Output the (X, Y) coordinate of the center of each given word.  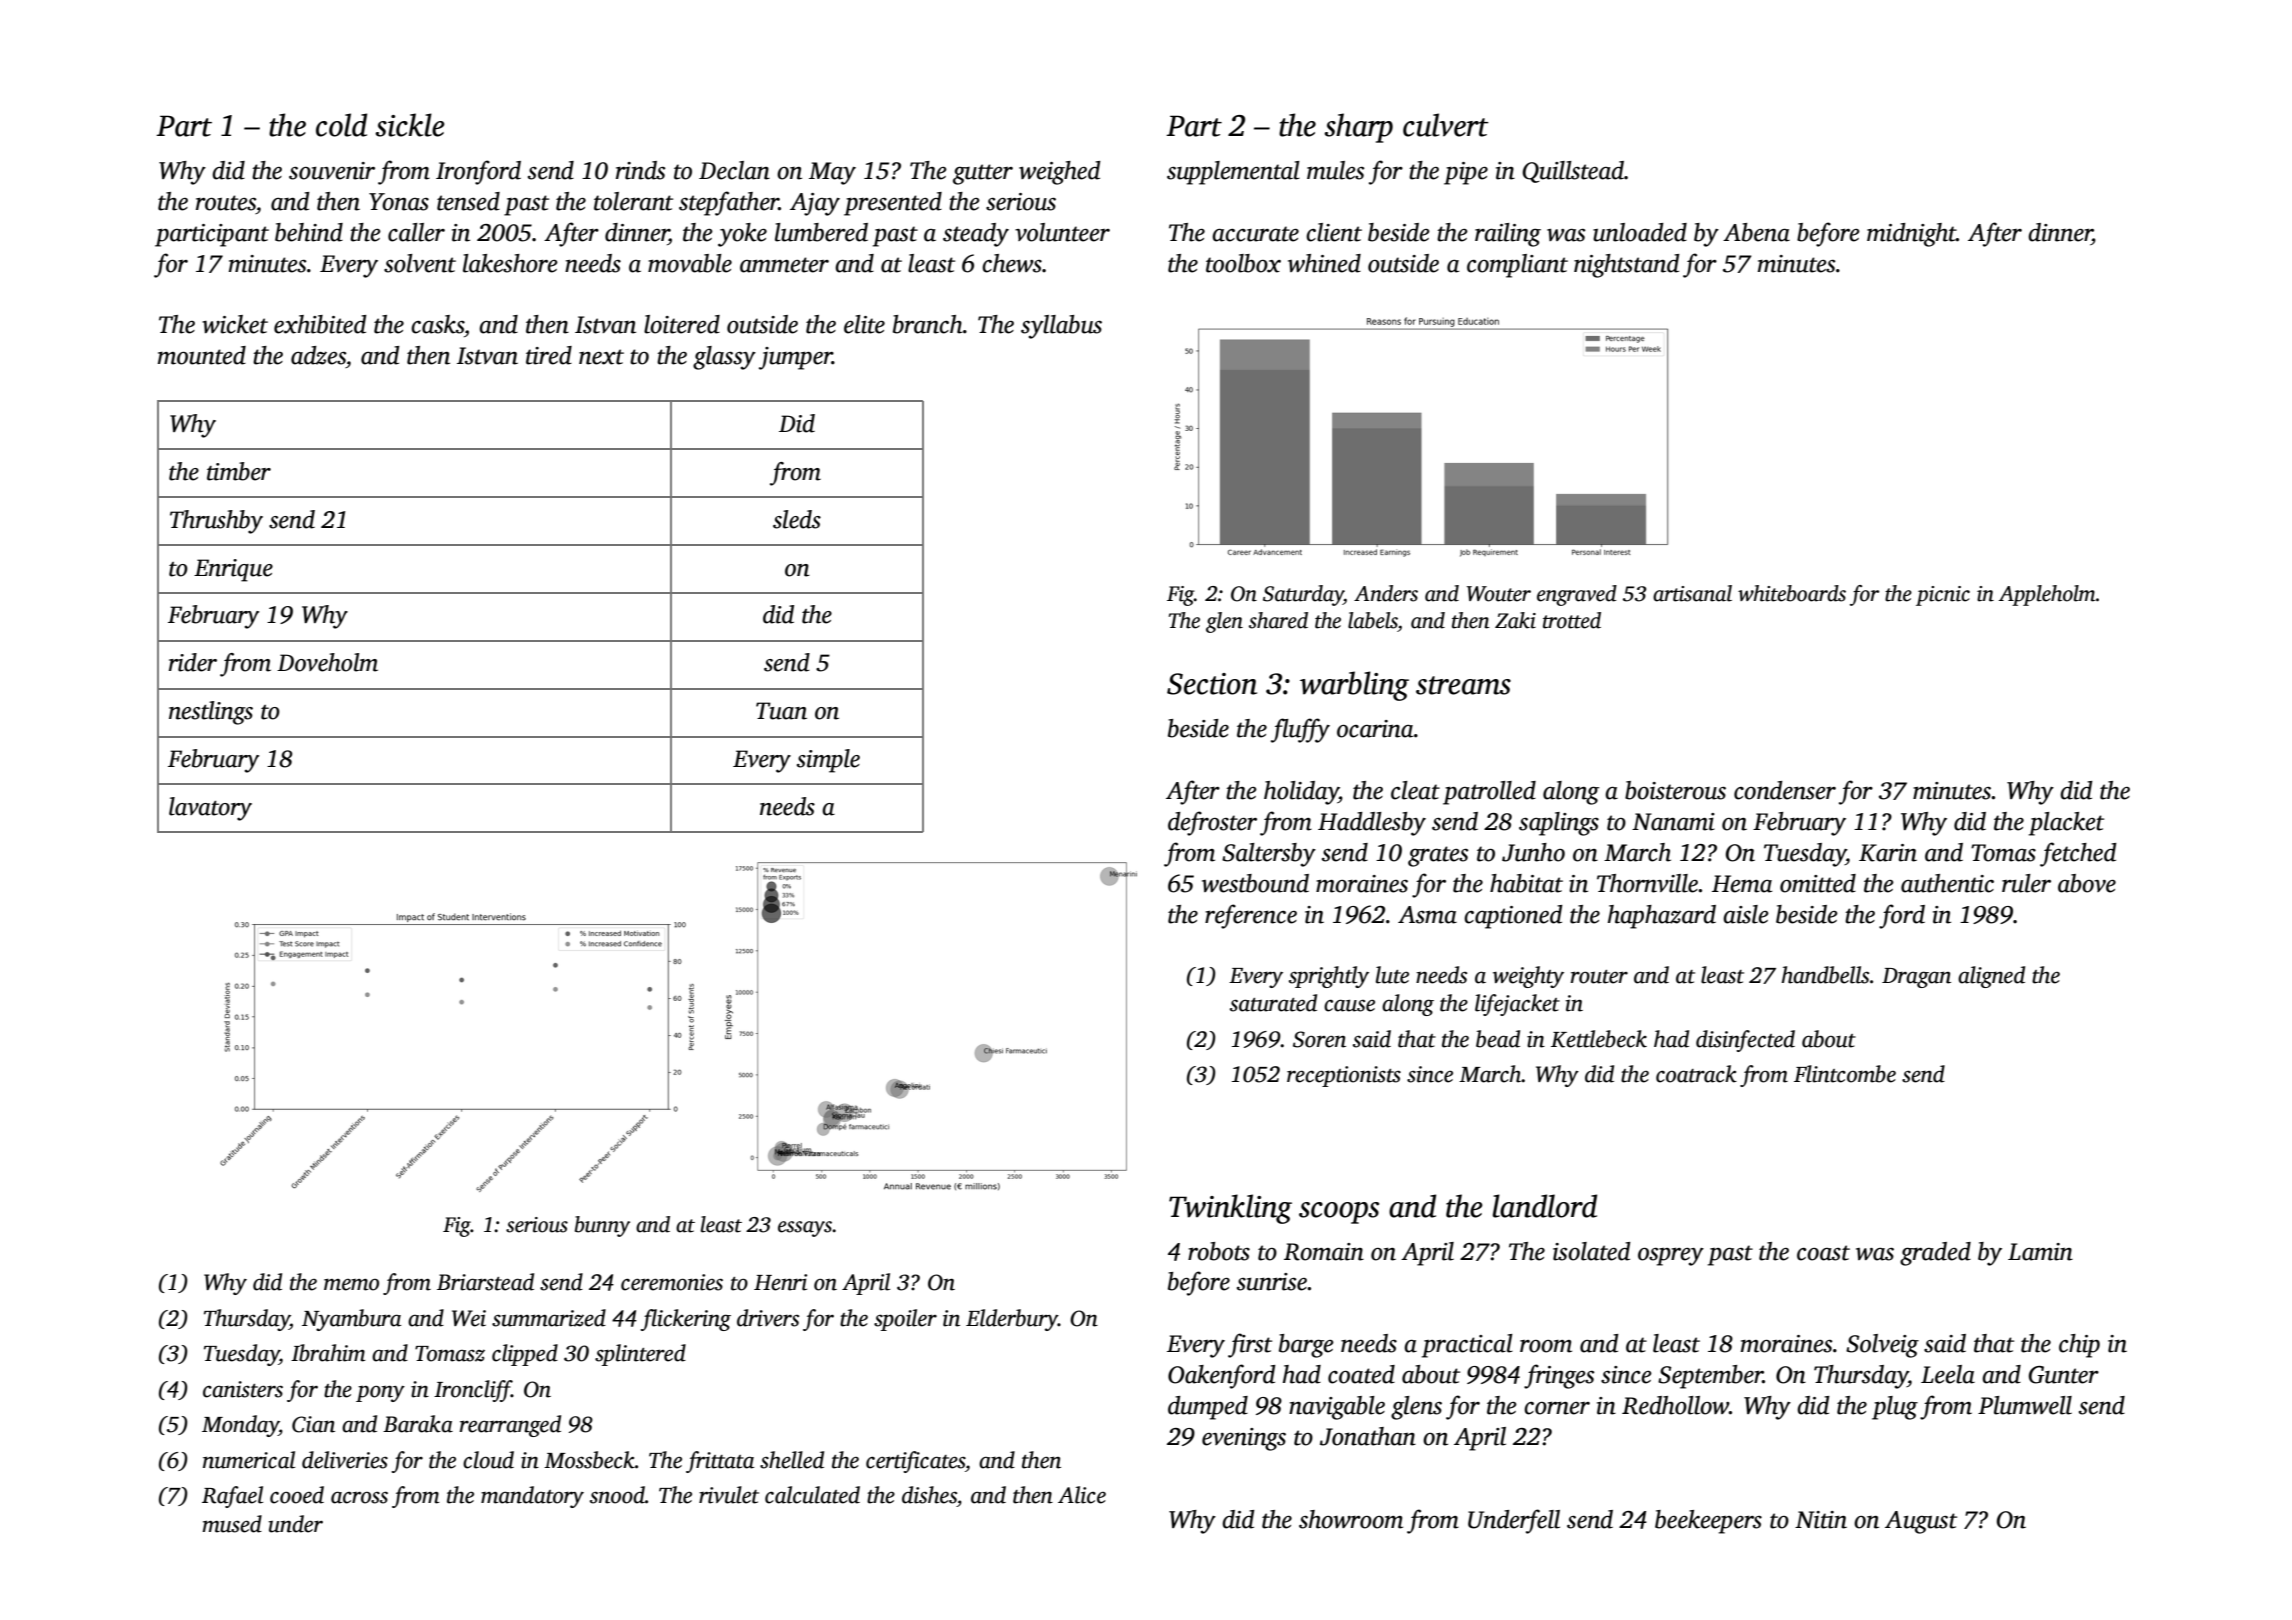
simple (828, 761)
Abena (1756, 232)
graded (1935, 1254)
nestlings (211, 713)
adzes (318, 355)
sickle (410, 125)
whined (1324, 263)
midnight (1911, 235)
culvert (1446, 125)
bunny (602, 1226)
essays (805, 1229)
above (2087, 883)
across (359, 1497)
